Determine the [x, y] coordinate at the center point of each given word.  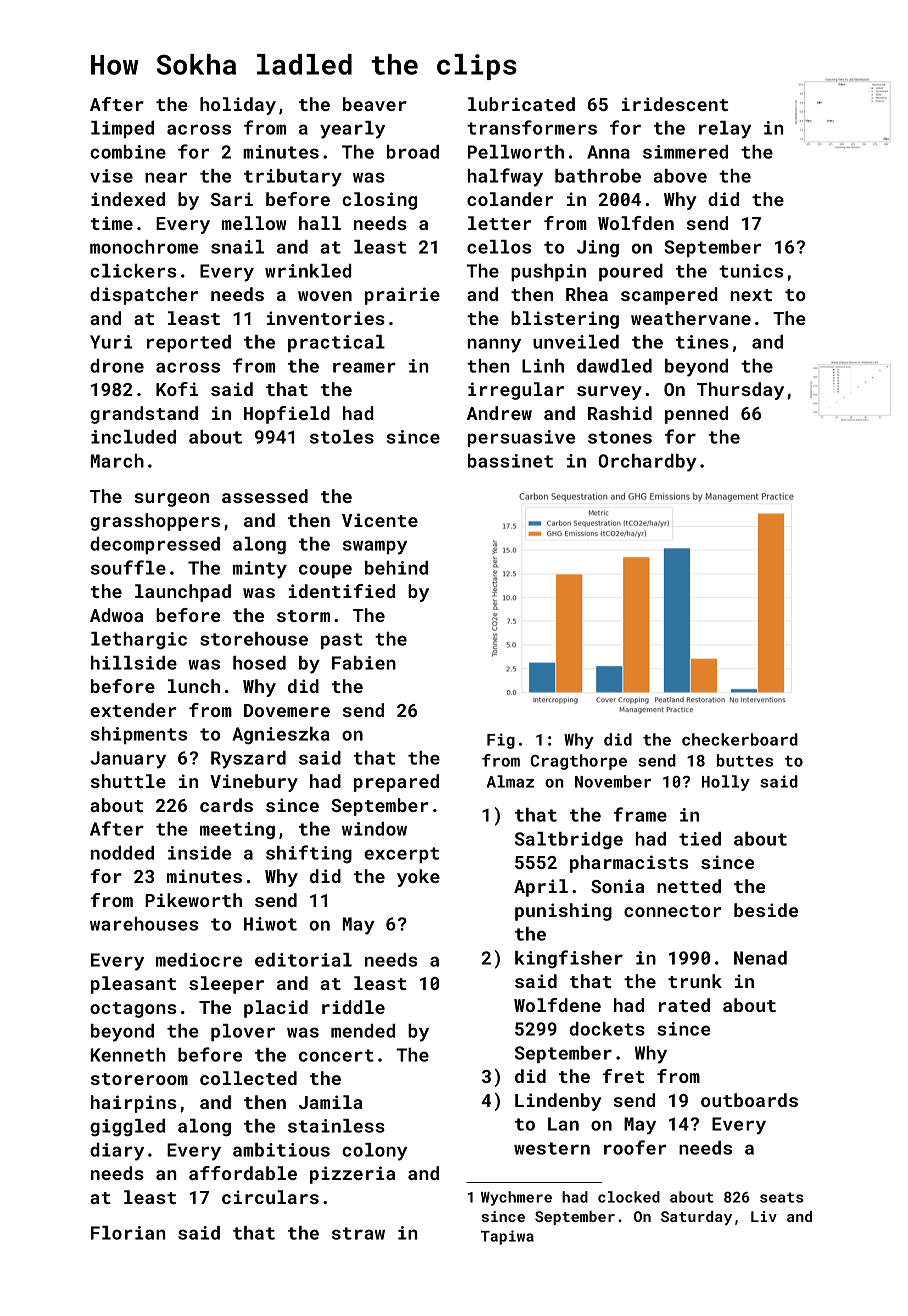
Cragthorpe [579, 762]
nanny [494, 345]
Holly [726, 783]
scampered [669, 296]
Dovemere [287, 710]
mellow [254, 223]
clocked [629, 1197]
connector [672, 911]
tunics [751, 271]
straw [358, 1233]
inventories [326, 318]
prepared [396, 783]
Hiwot [270, 924]
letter [499, 223]
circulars [270, 1197]
